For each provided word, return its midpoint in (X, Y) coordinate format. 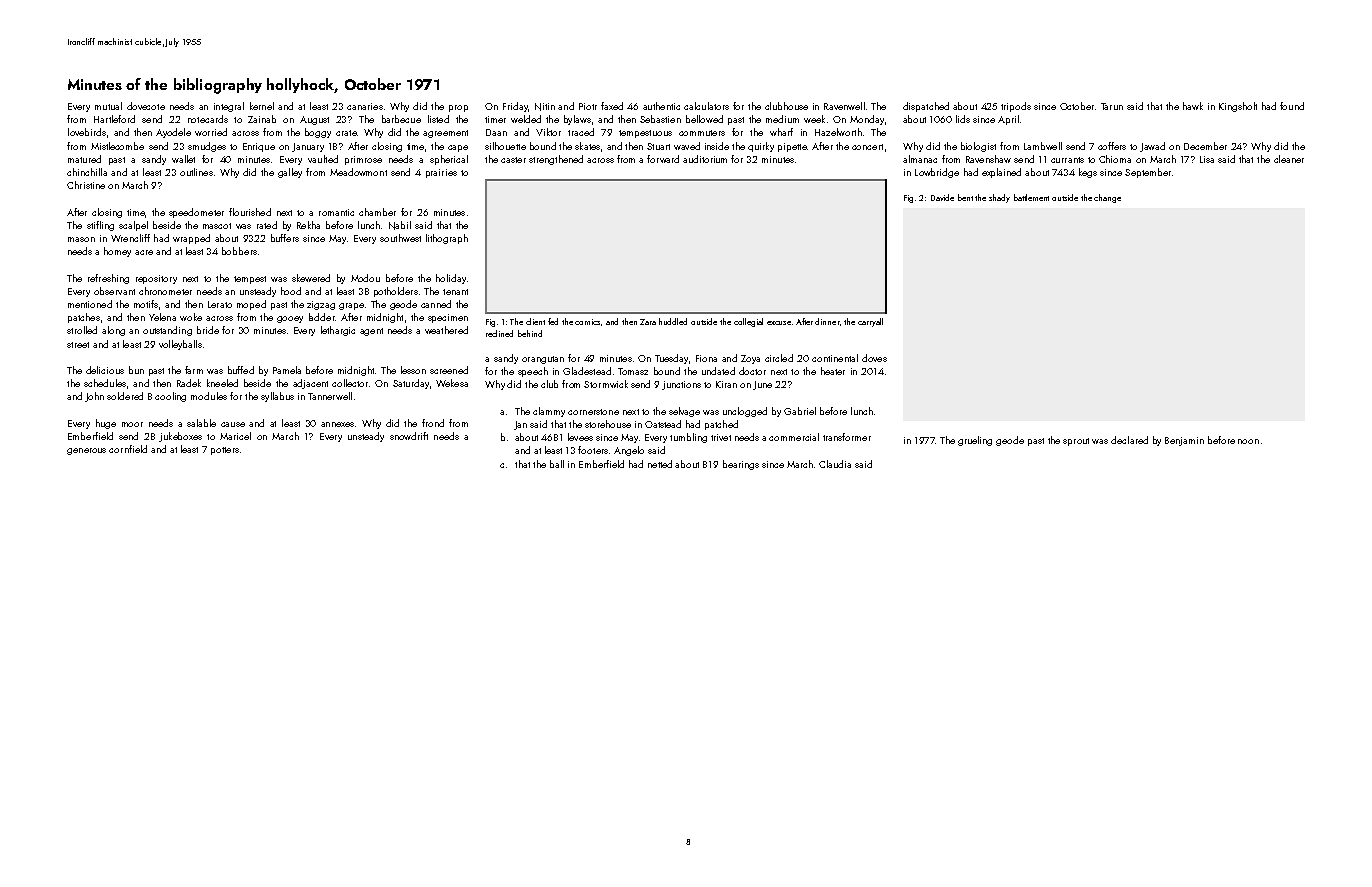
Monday (867, 120)
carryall (870, 322)
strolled (82, 330)
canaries (365, 106)
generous (86, 451)
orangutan (543, 360)
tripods (1016, 107)
